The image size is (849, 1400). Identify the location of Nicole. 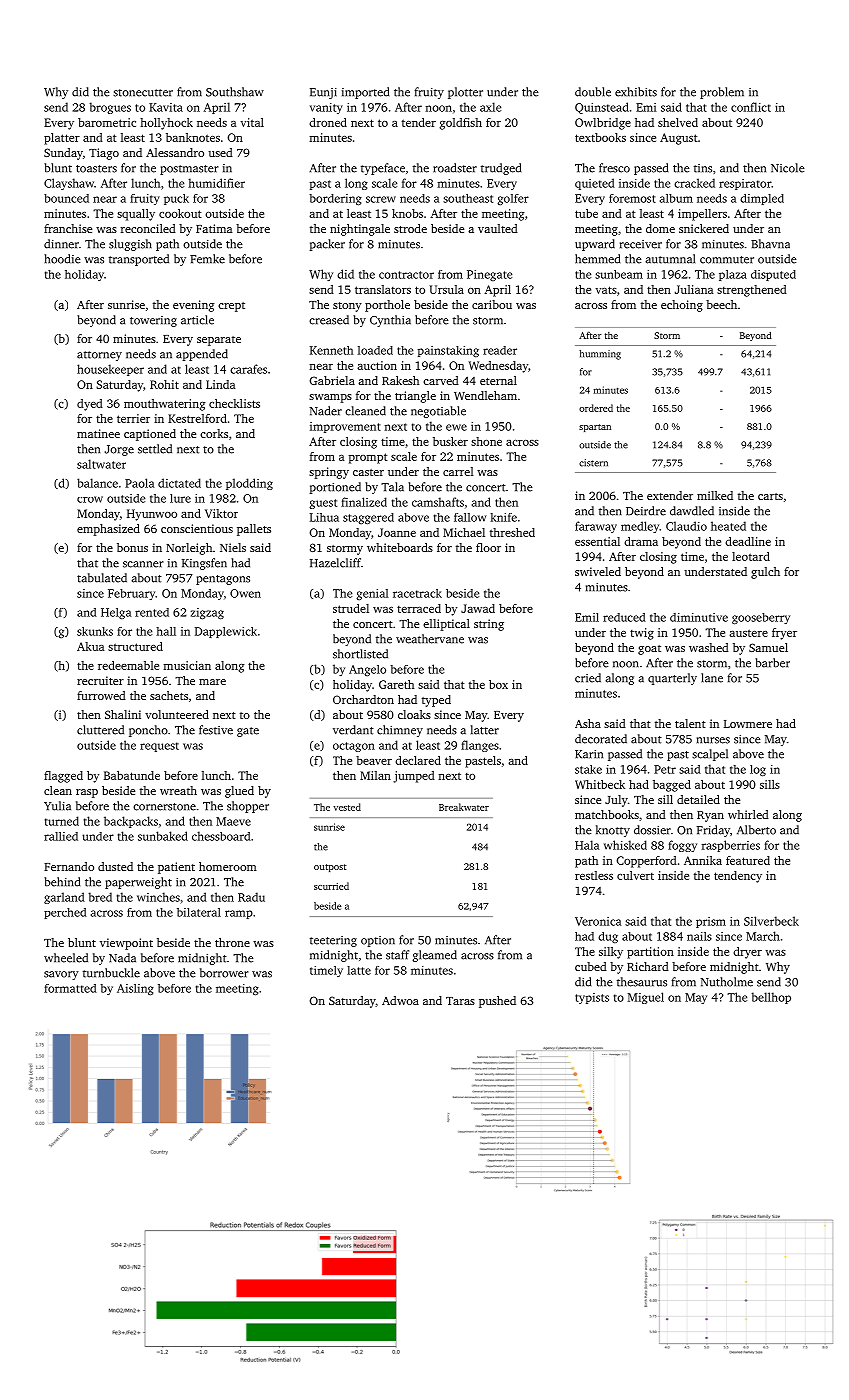
(787, 168).
